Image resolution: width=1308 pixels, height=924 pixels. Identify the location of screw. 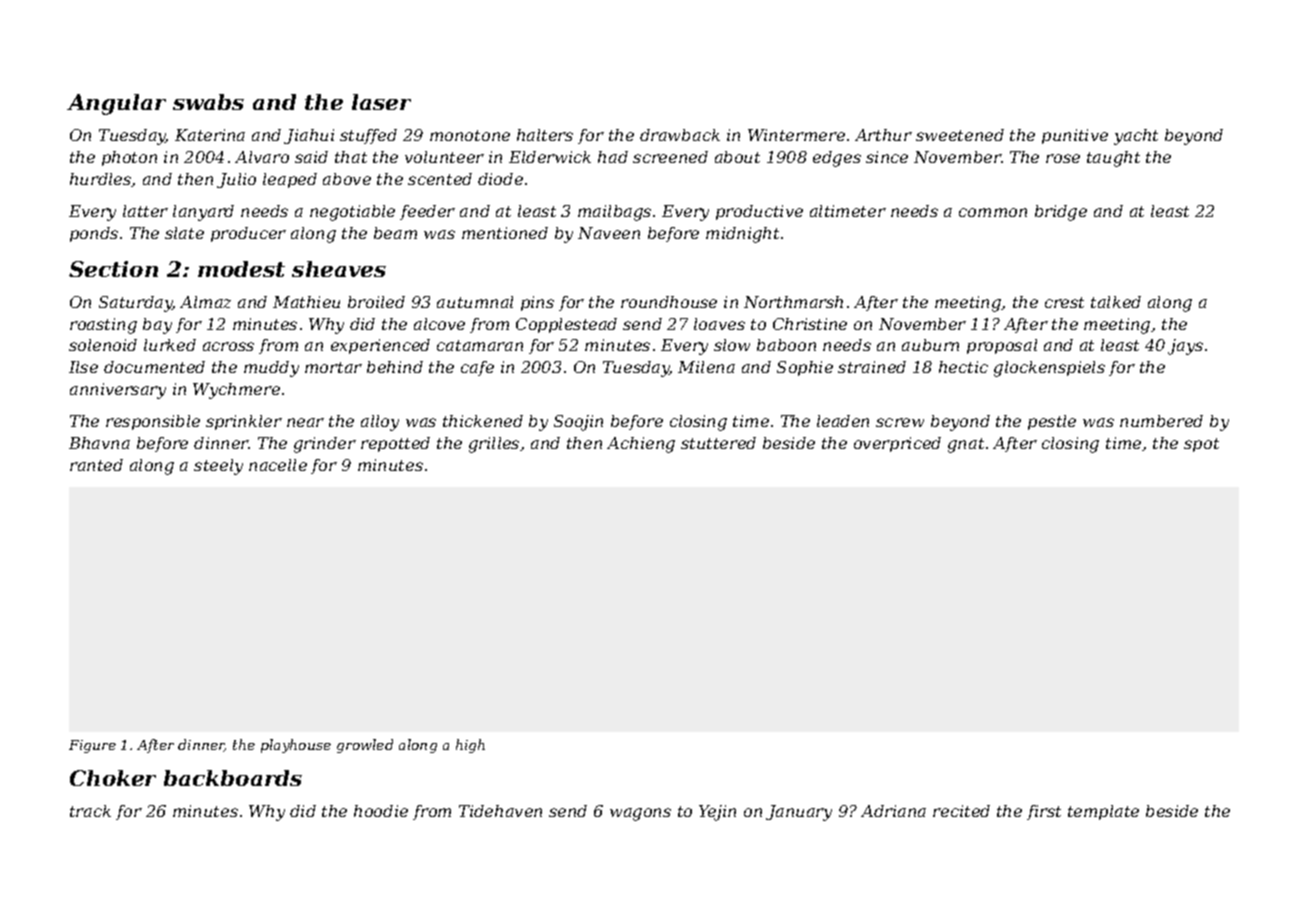
(900, 422).
